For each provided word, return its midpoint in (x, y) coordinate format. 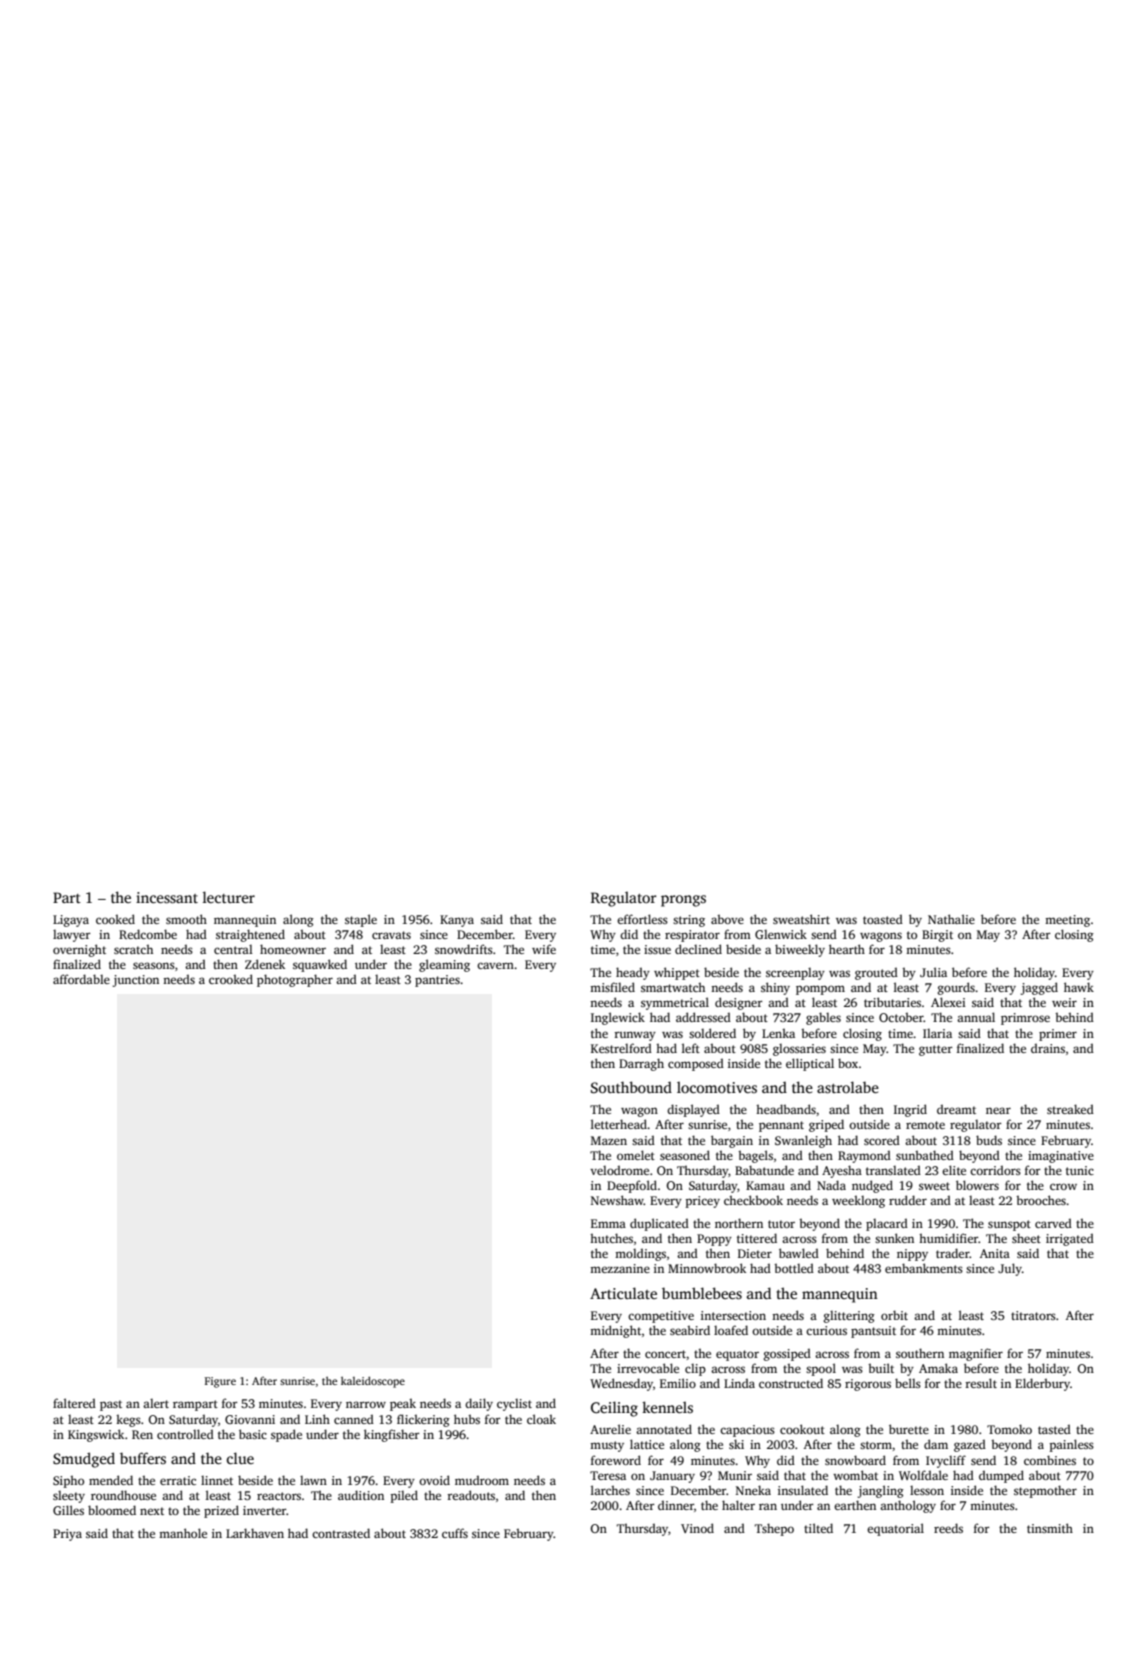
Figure (220, 1382)
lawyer (71, 935)
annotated (664, 1429)
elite (954, 1170)
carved (1053, 1223)
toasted (883, 919)
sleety (69, 1496)
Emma (608, 1223)
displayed (693, 1110)
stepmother (1045, 1491)
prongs (683, 901)
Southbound (631, 1087)
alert (156, 1403)
